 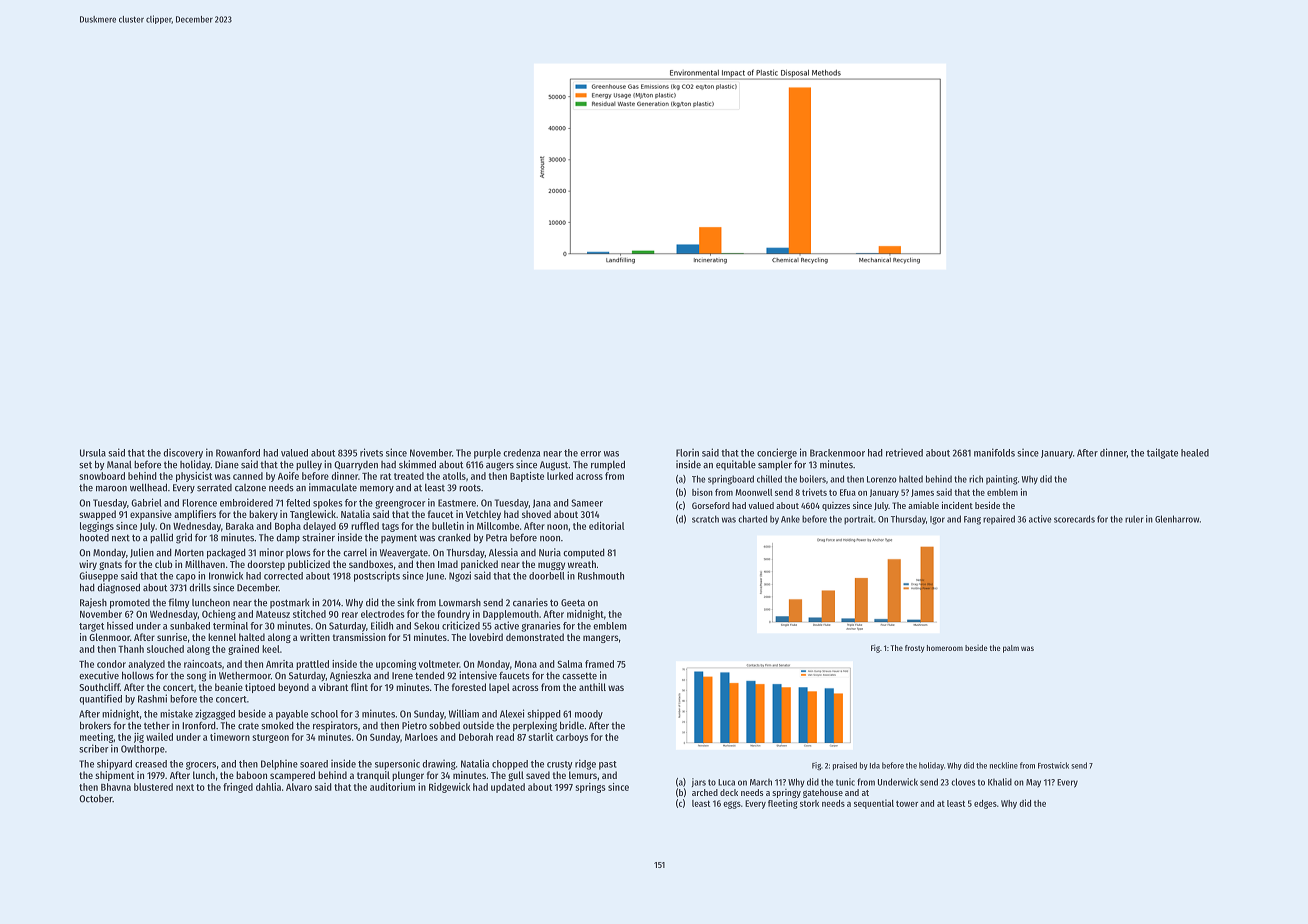 I want to click on Geeta, so click(x=573, y=603).
